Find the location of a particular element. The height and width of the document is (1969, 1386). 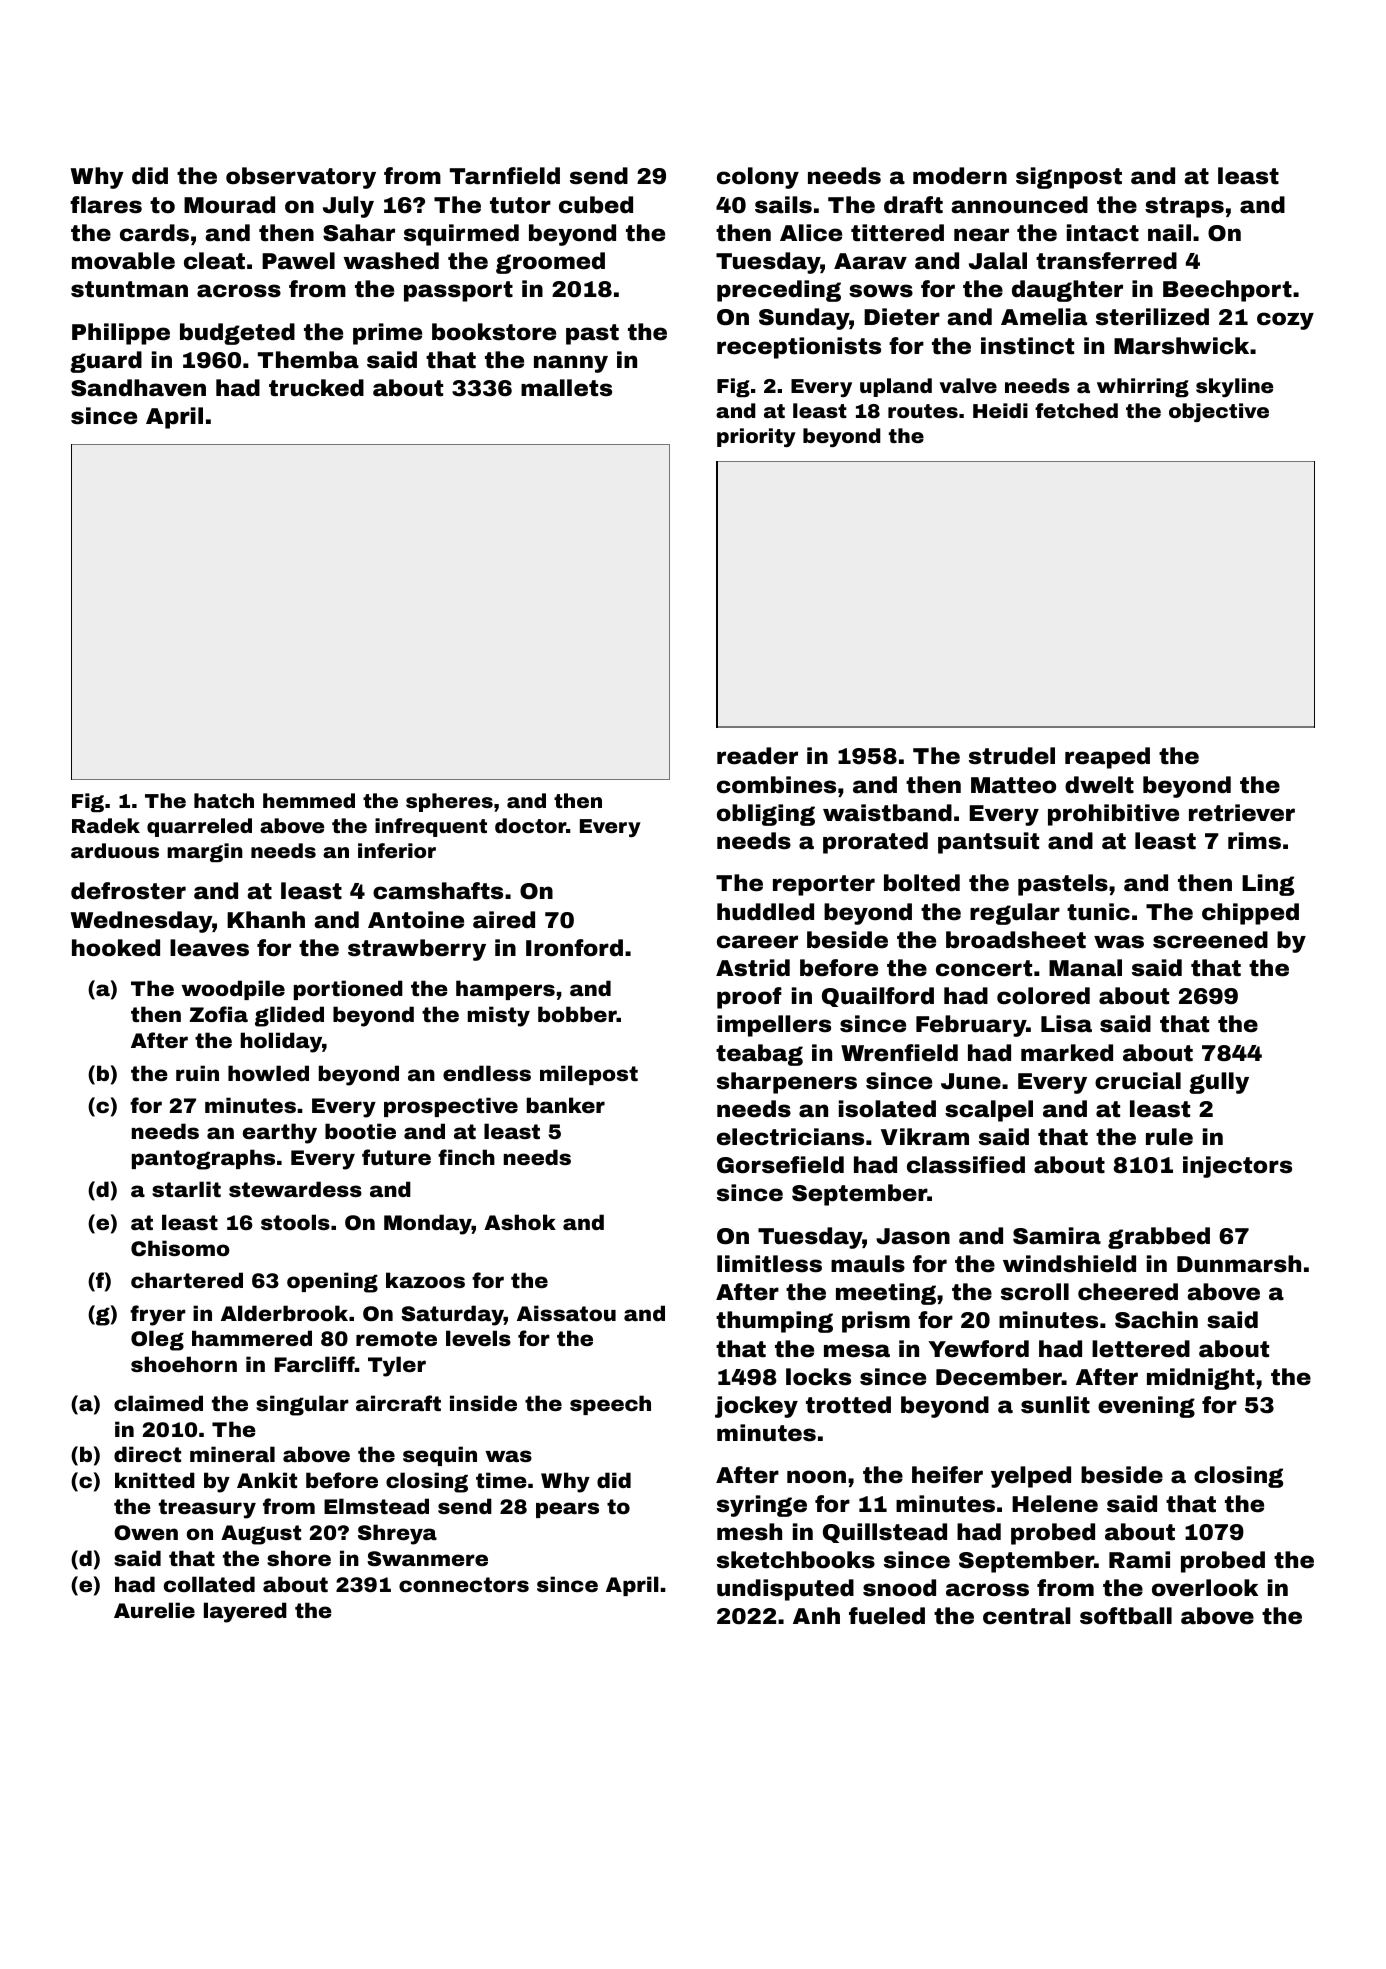

opening is located at coordinates (332, 1282).
